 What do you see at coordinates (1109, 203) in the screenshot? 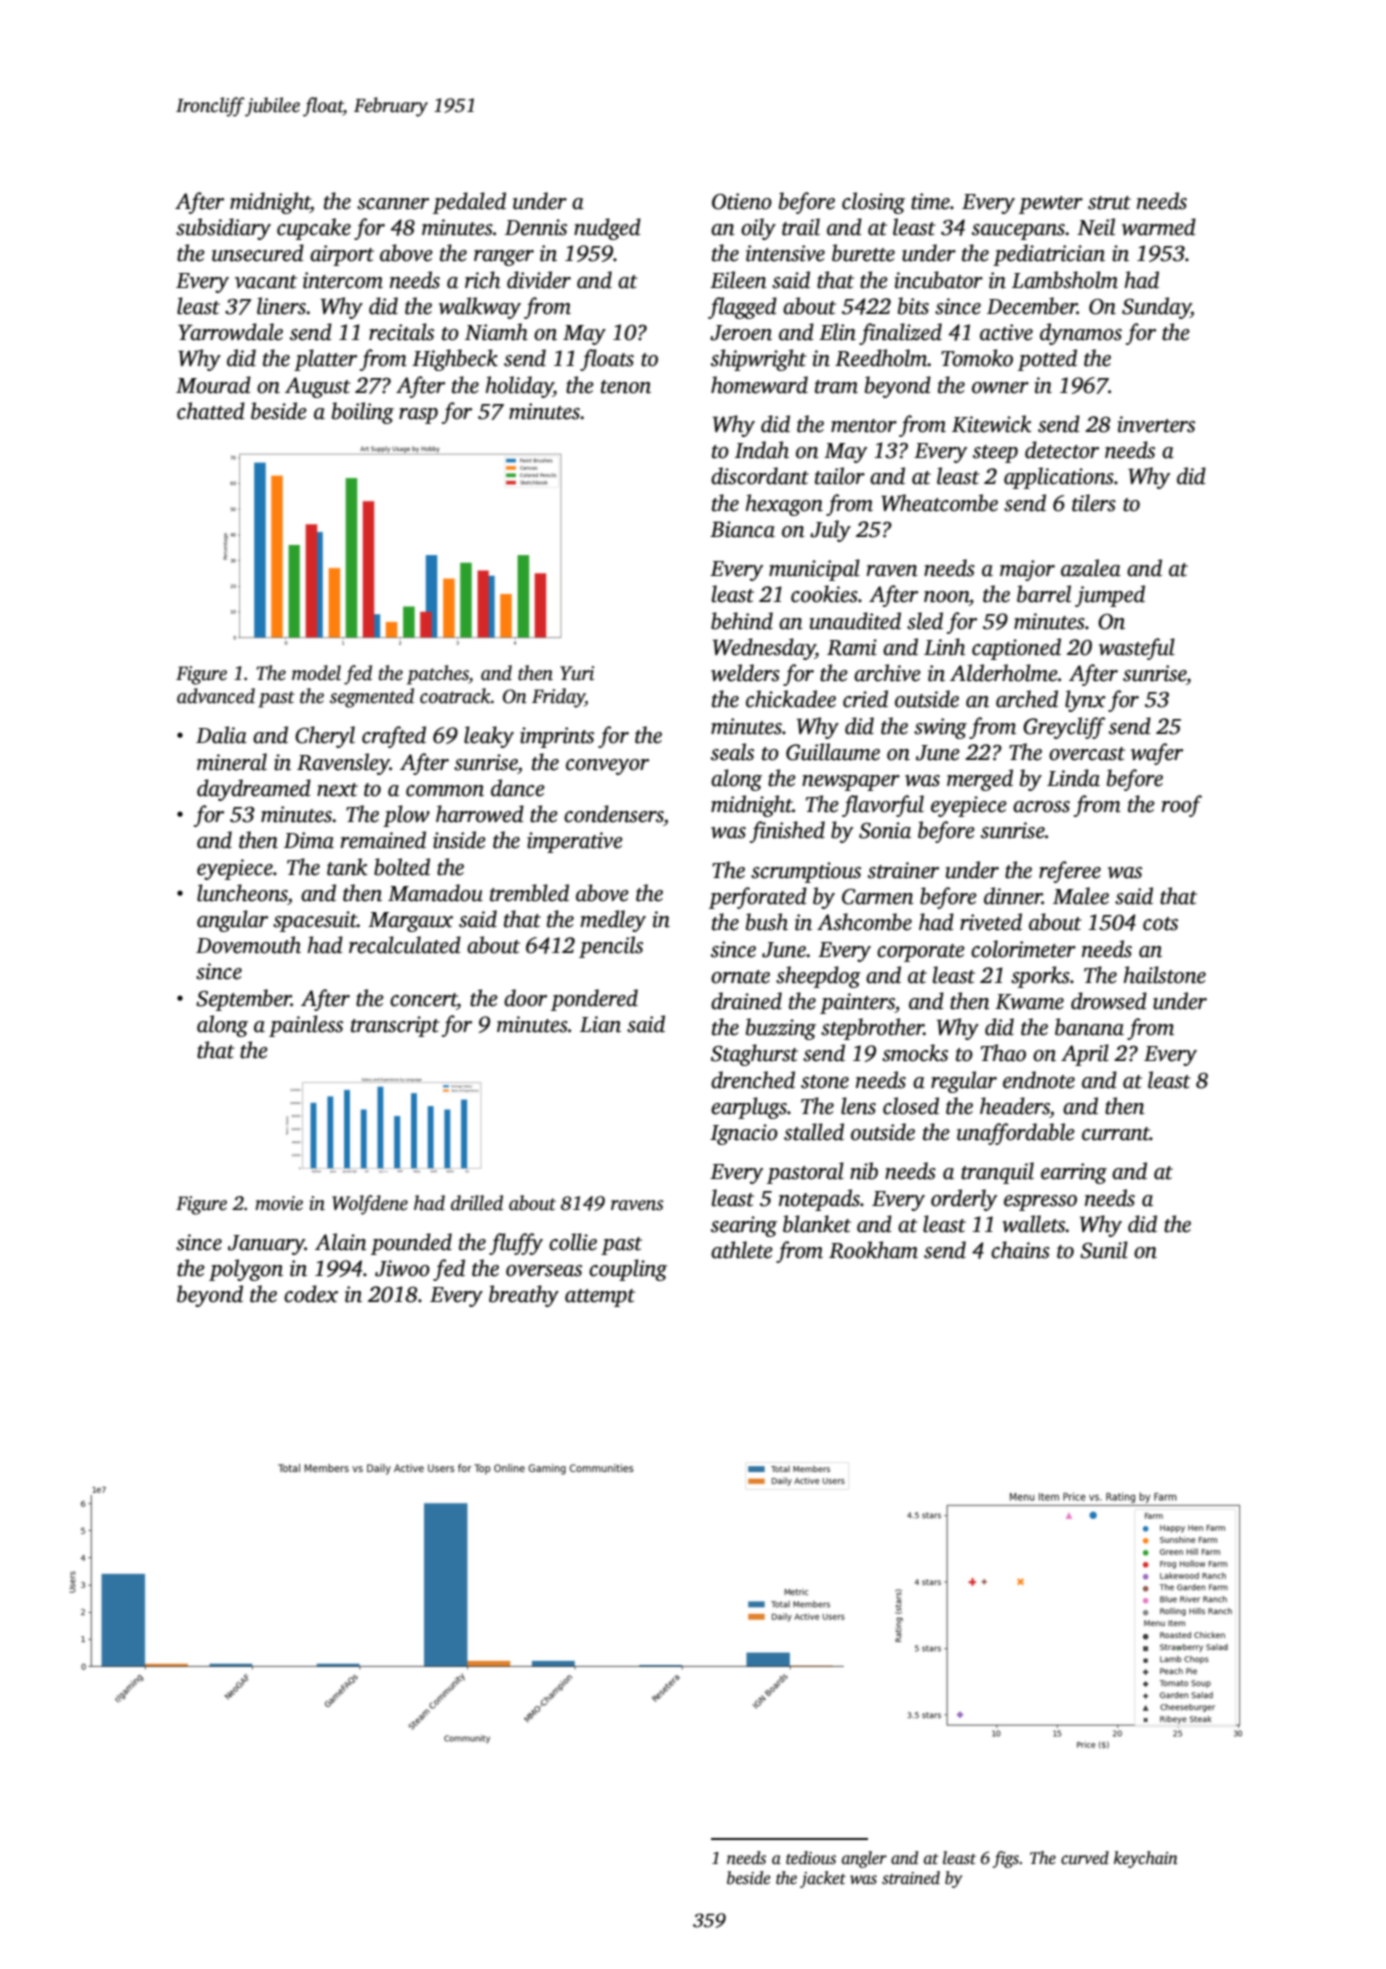
I see `strut` at bounding box center [1109, 203].
